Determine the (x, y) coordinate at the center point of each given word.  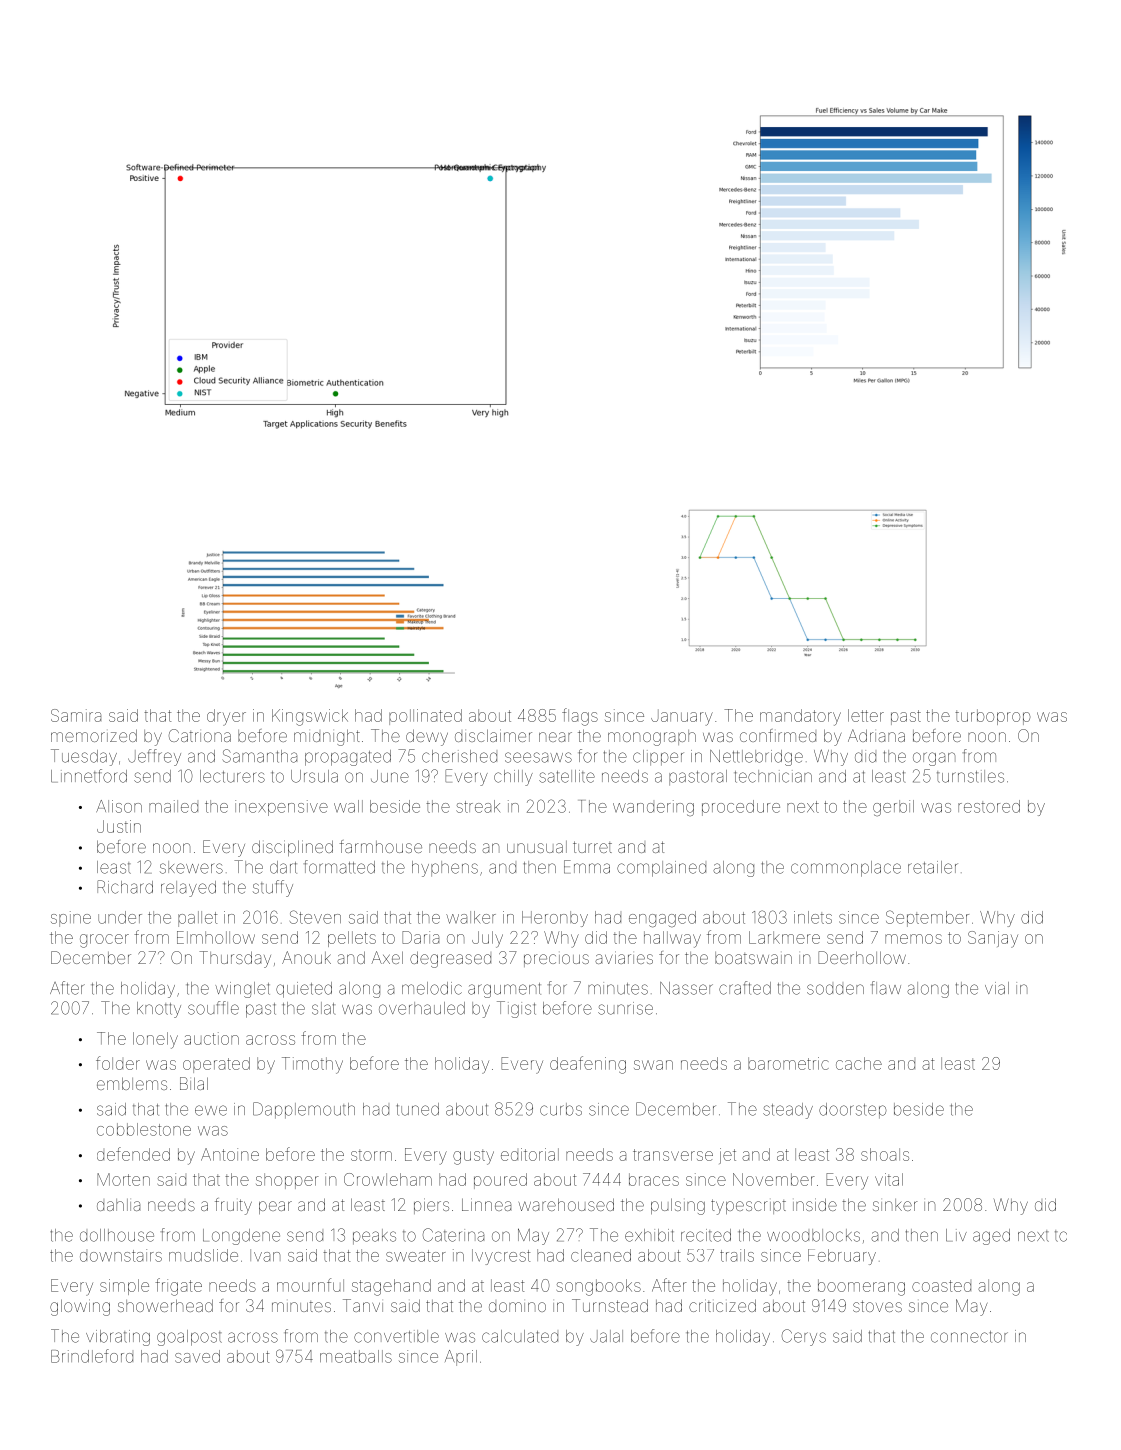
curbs (561, 1109)
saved (197, 1356)
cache (859, 1063)
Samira (76, 715)
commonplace (846, 869)
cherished (459, 756)
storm (371, 1155)
